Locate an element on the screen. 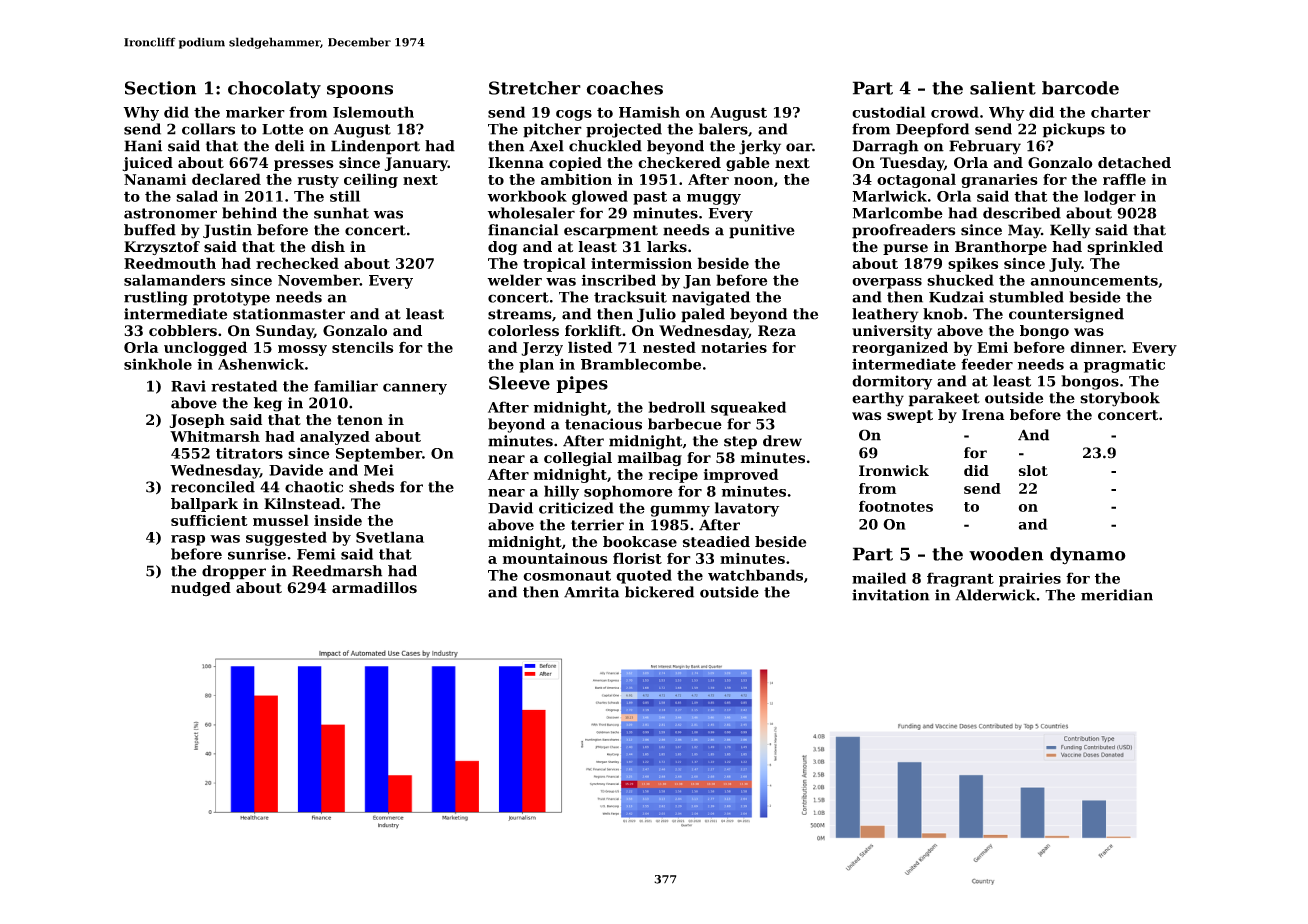 The height and width of the screenshot is (924, 1308). barcode is located at coordinates (1080, 88).
